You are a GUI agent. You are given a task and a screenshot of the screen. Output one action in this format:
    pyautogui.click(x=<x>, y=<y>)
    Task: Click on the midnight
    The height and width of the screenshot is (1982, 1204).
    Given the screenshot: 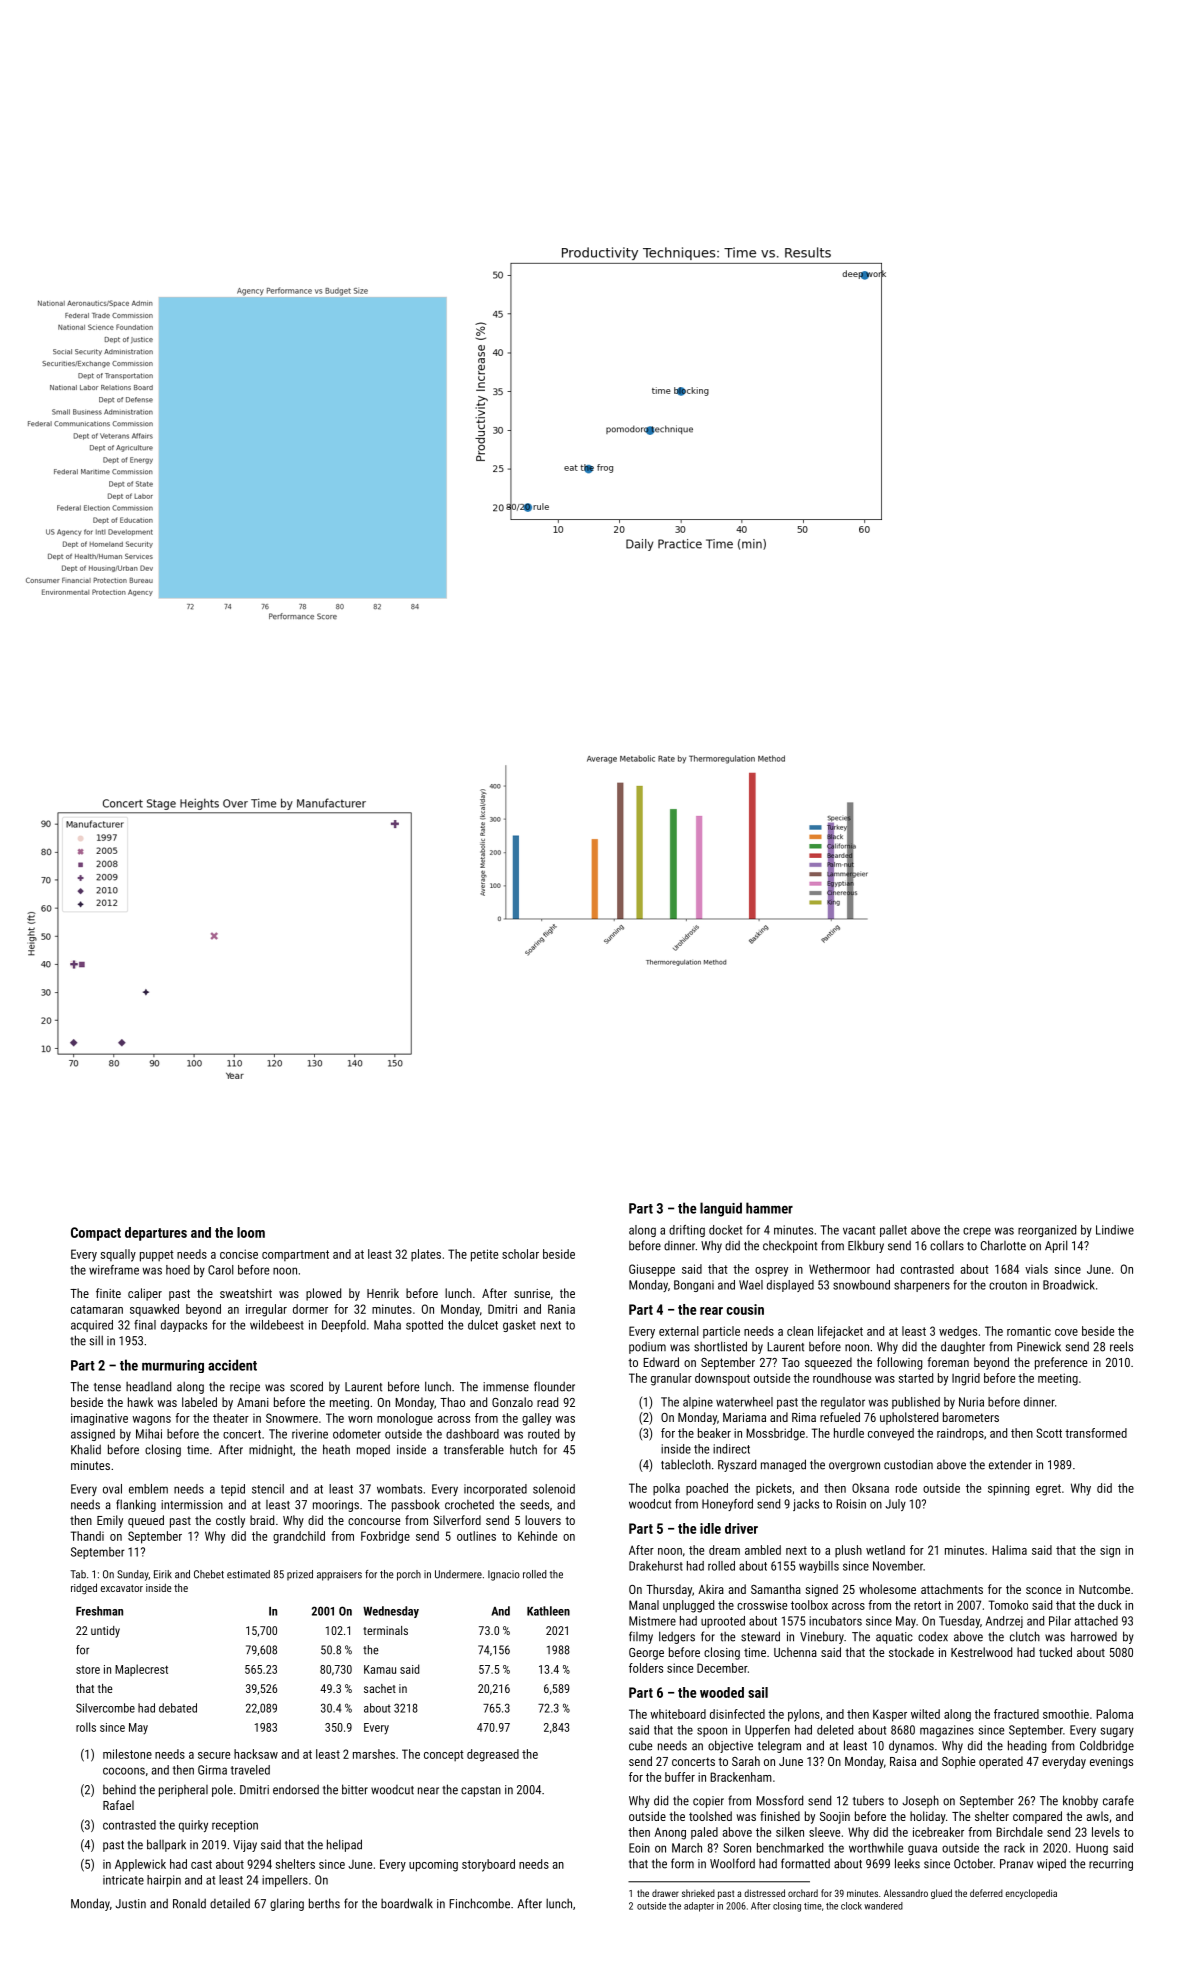 What is the action you would take?
    pyautogui.click(x=271, y=1450)
